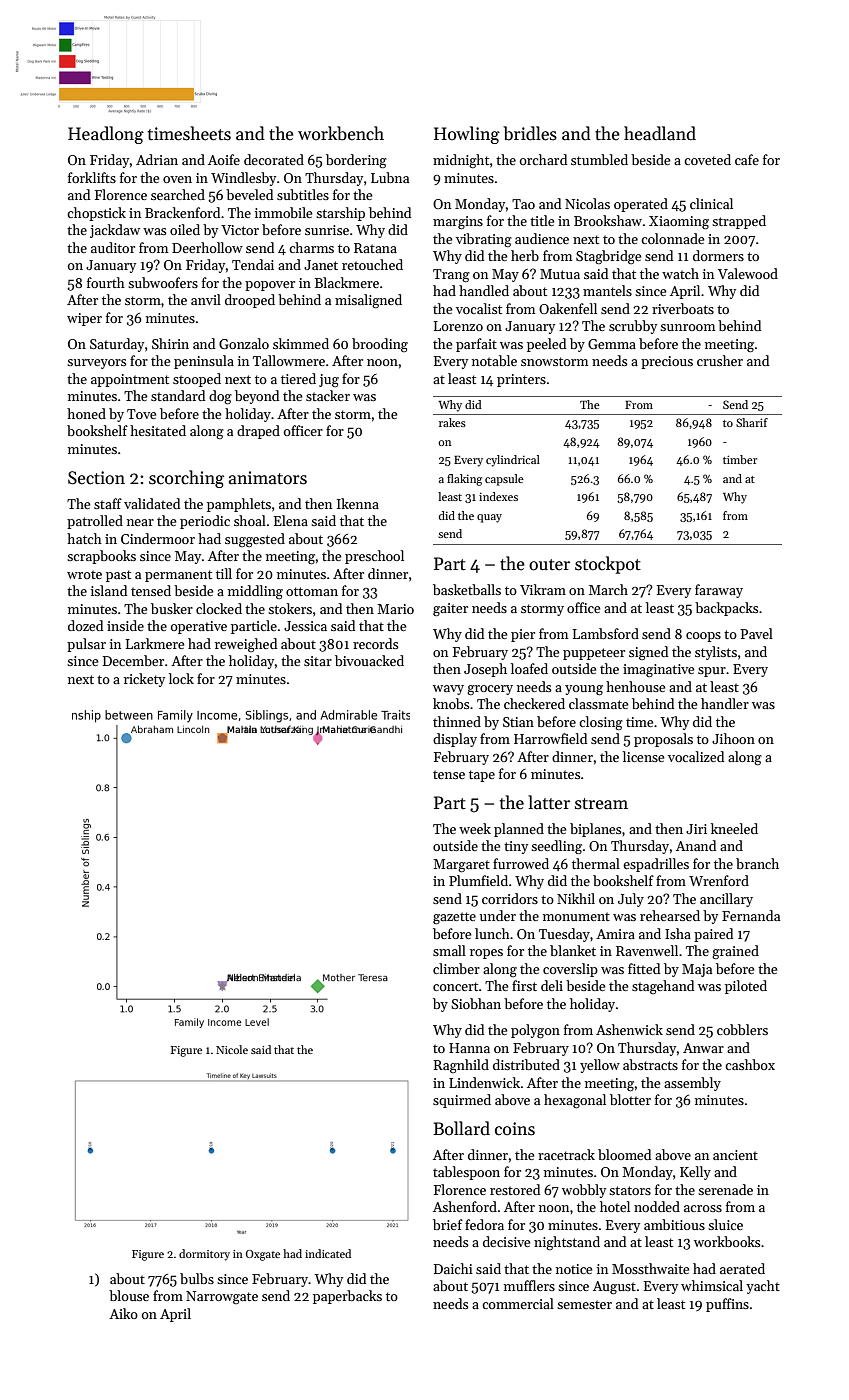 This screenshot has width=849, height=1400. I want to click on coveted, so click(707, 159).
